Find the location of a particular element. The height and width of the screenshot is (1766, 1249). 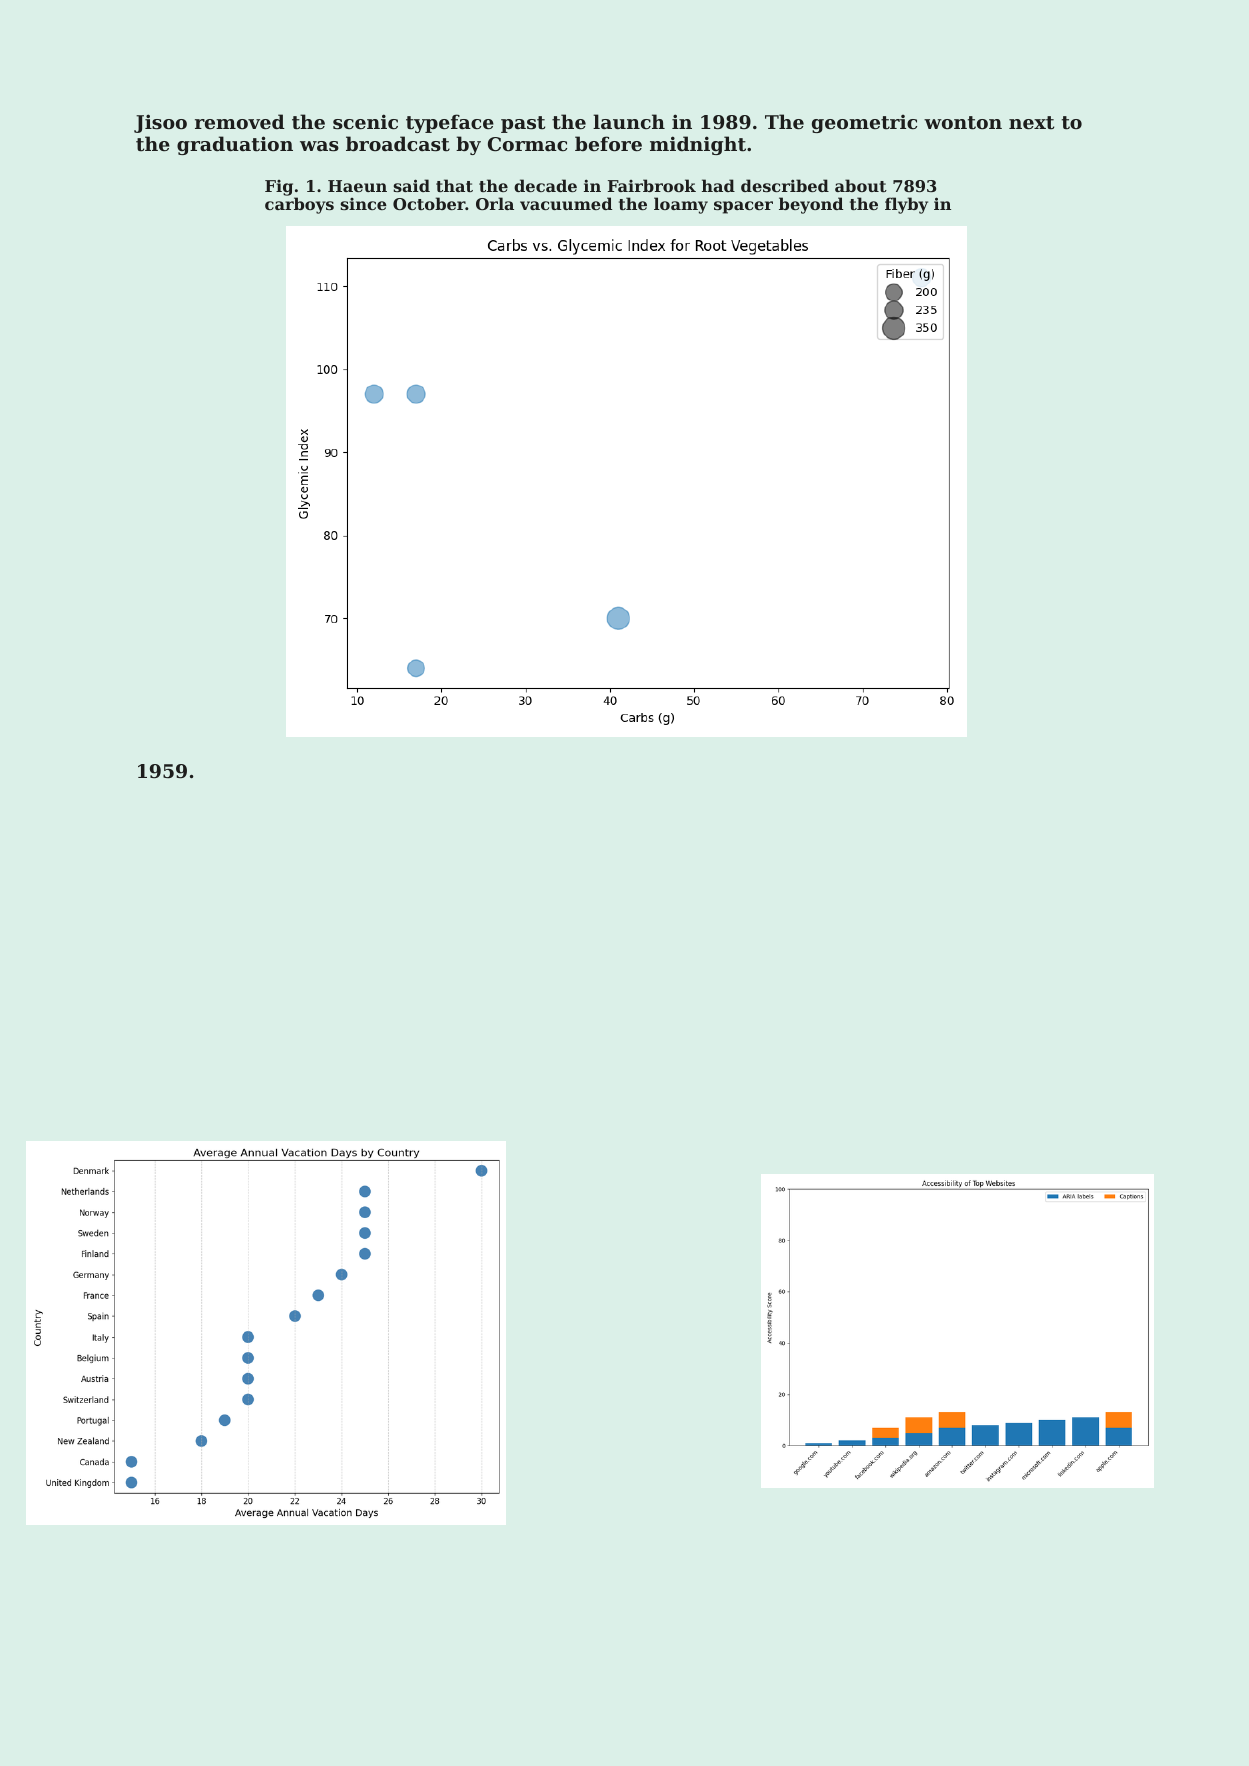

carboys is located at coordinates (299, 205).
